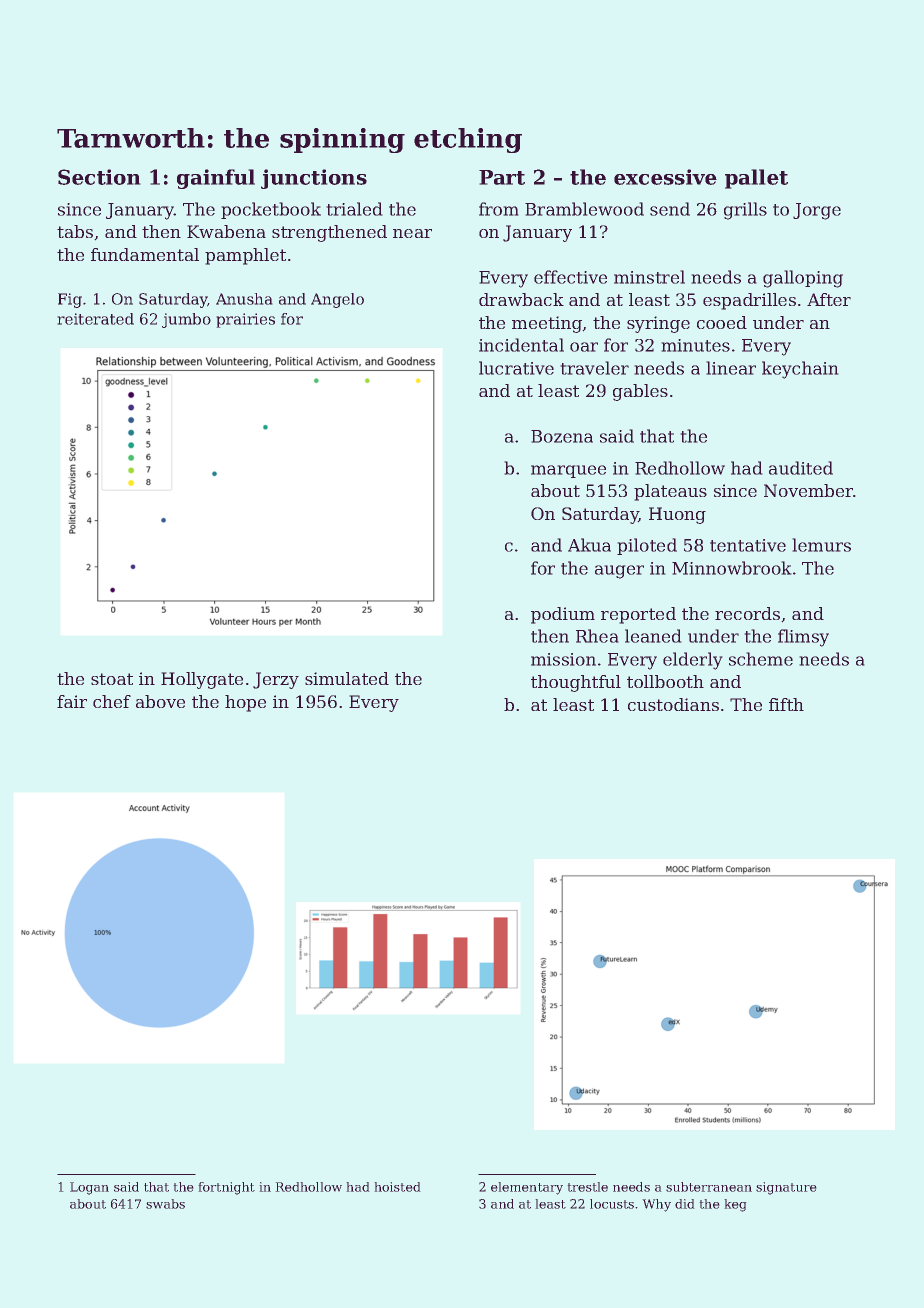  What do you see at coordinates (186, 320) in the screenshot?
I see `jumbo` at bounding box center [186, 320].
